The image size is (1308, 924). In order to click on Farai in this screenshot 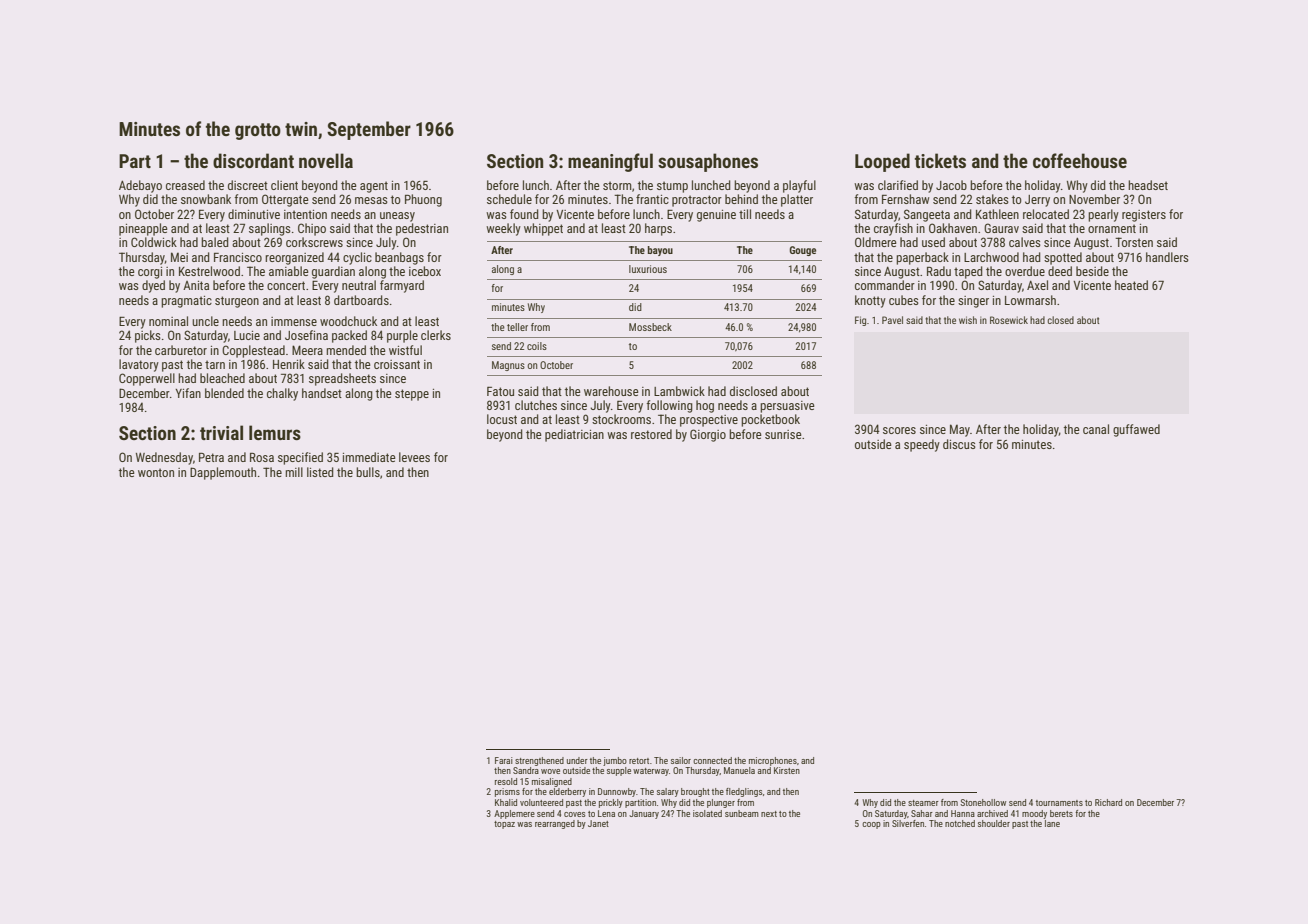, I will do `click(504, 760)`.
